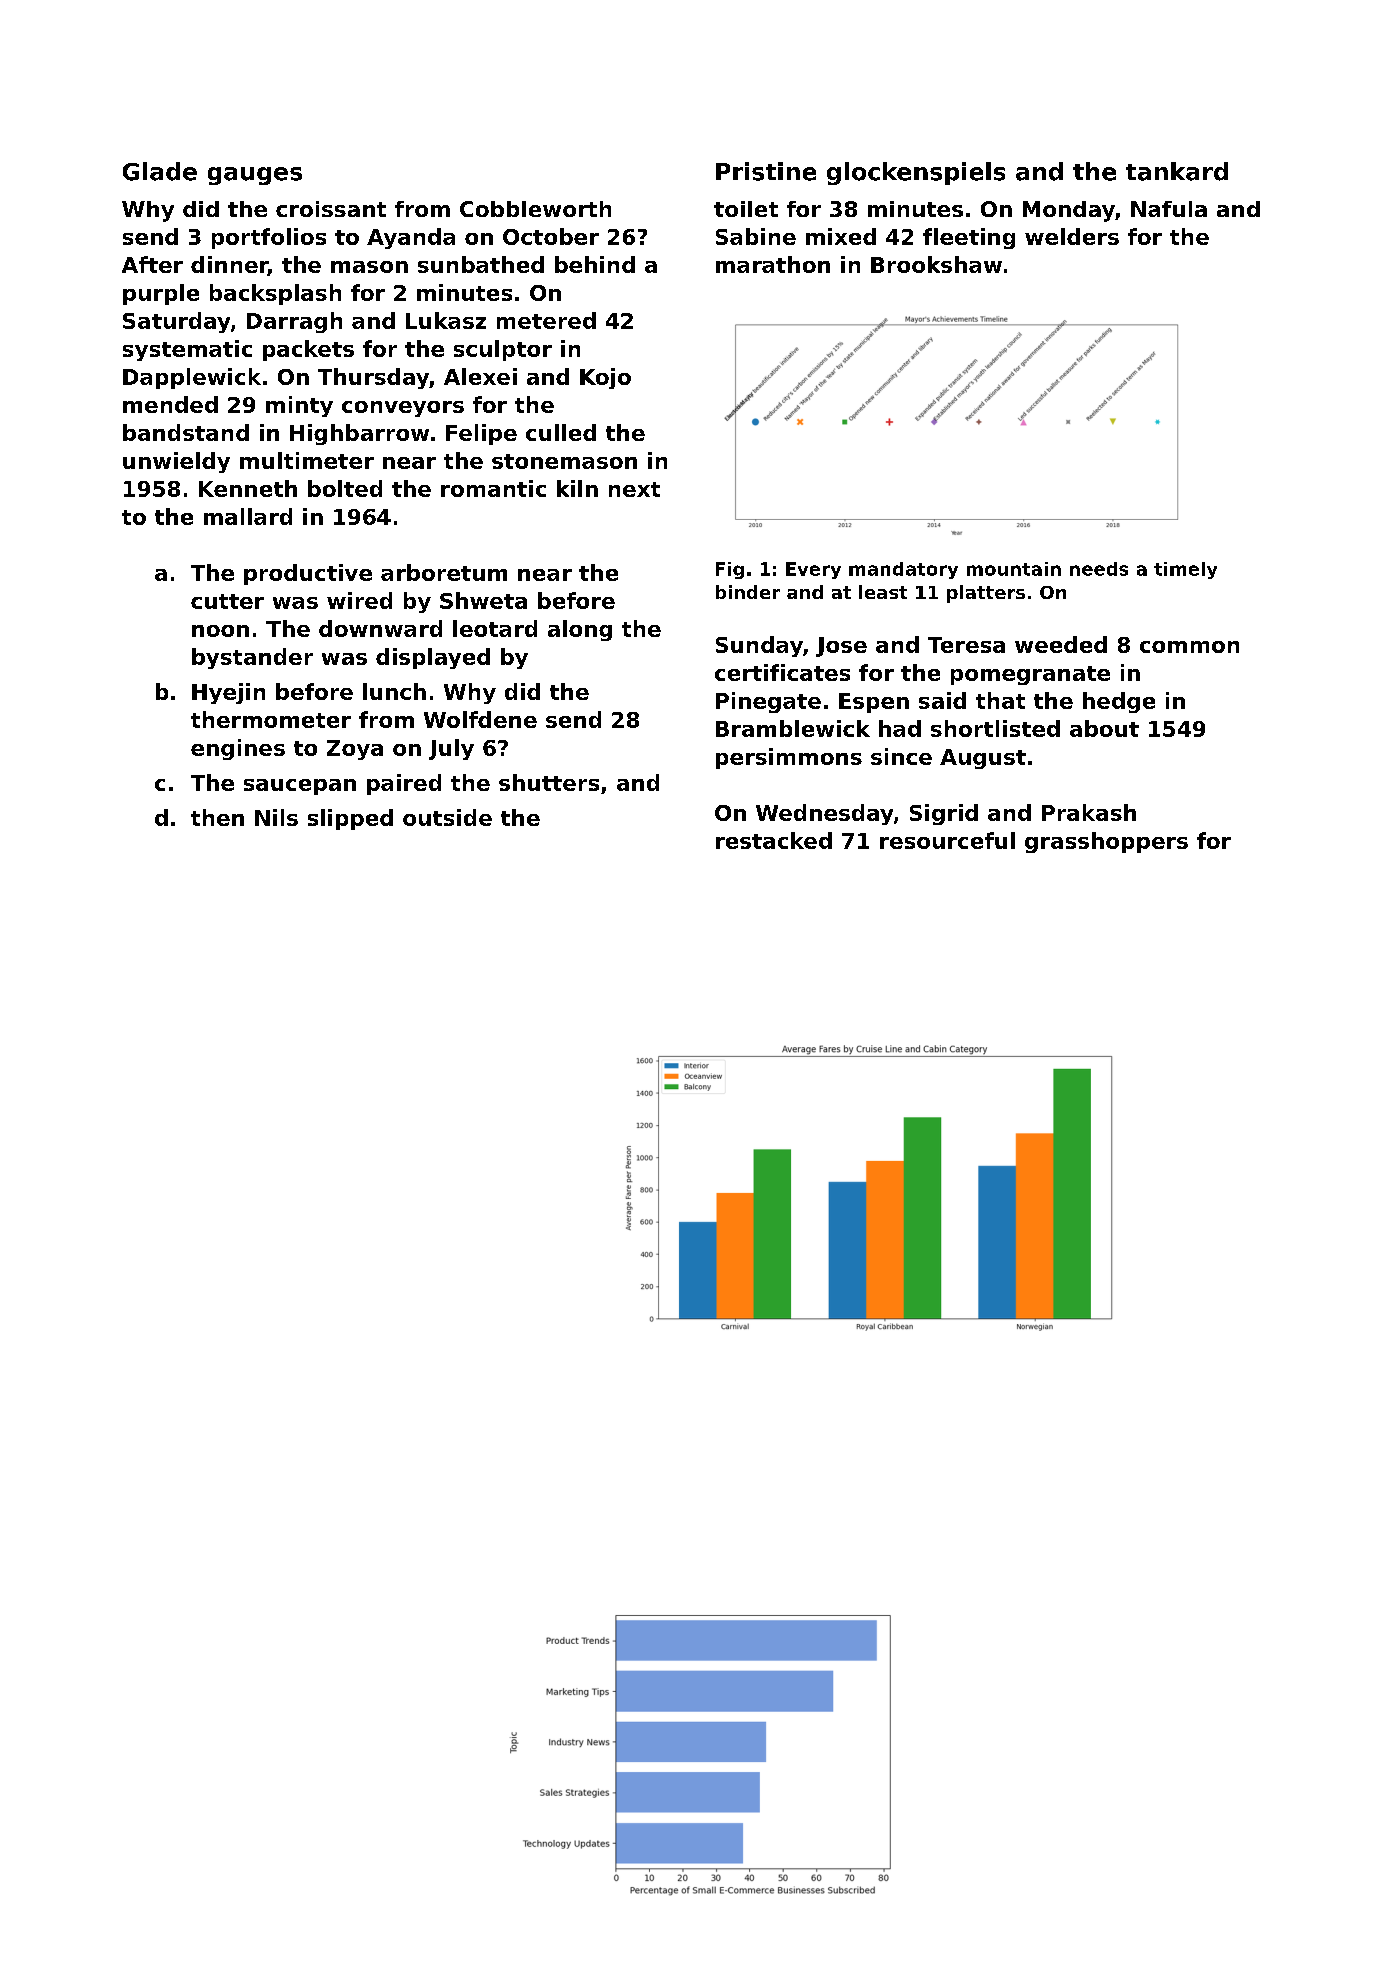  What do you see at coordinates (986, 594) in the image?
I see `platters` at bounding box center [986, 594].
